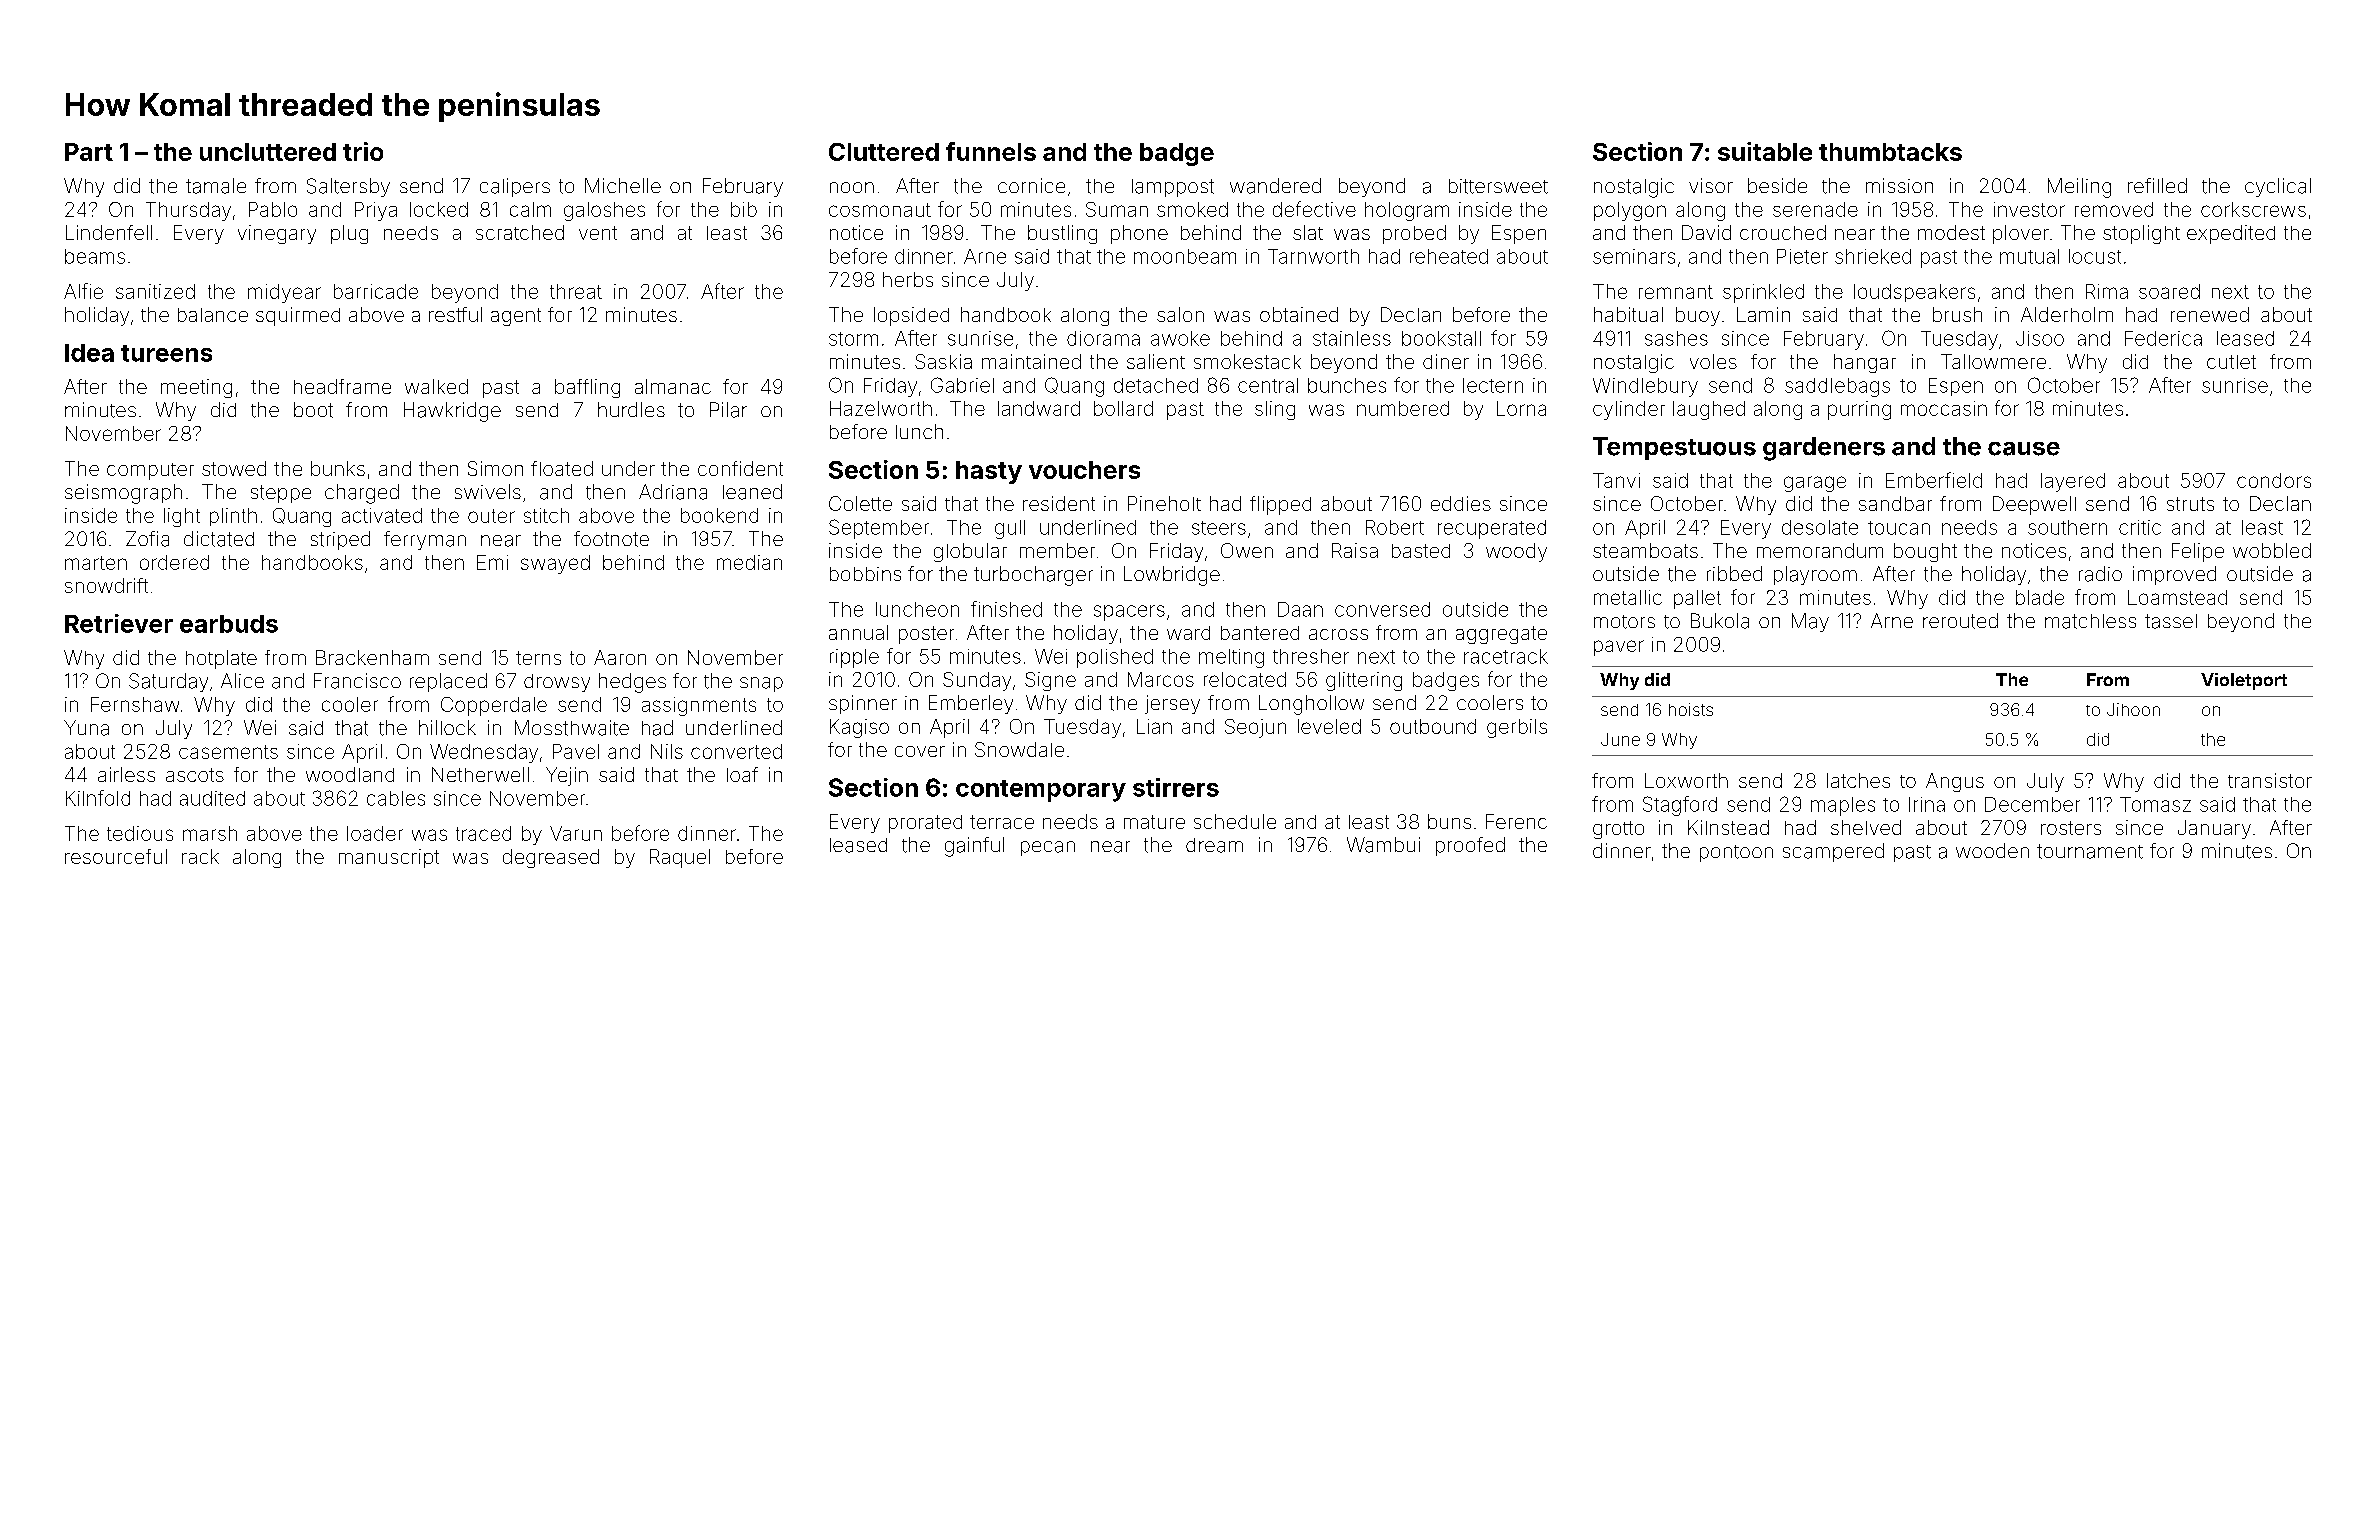 This screenshot has height=1537, width=2376. Describe the element at coordinates (911, 316) in the screenshot. I see `lopsided` at that location.
